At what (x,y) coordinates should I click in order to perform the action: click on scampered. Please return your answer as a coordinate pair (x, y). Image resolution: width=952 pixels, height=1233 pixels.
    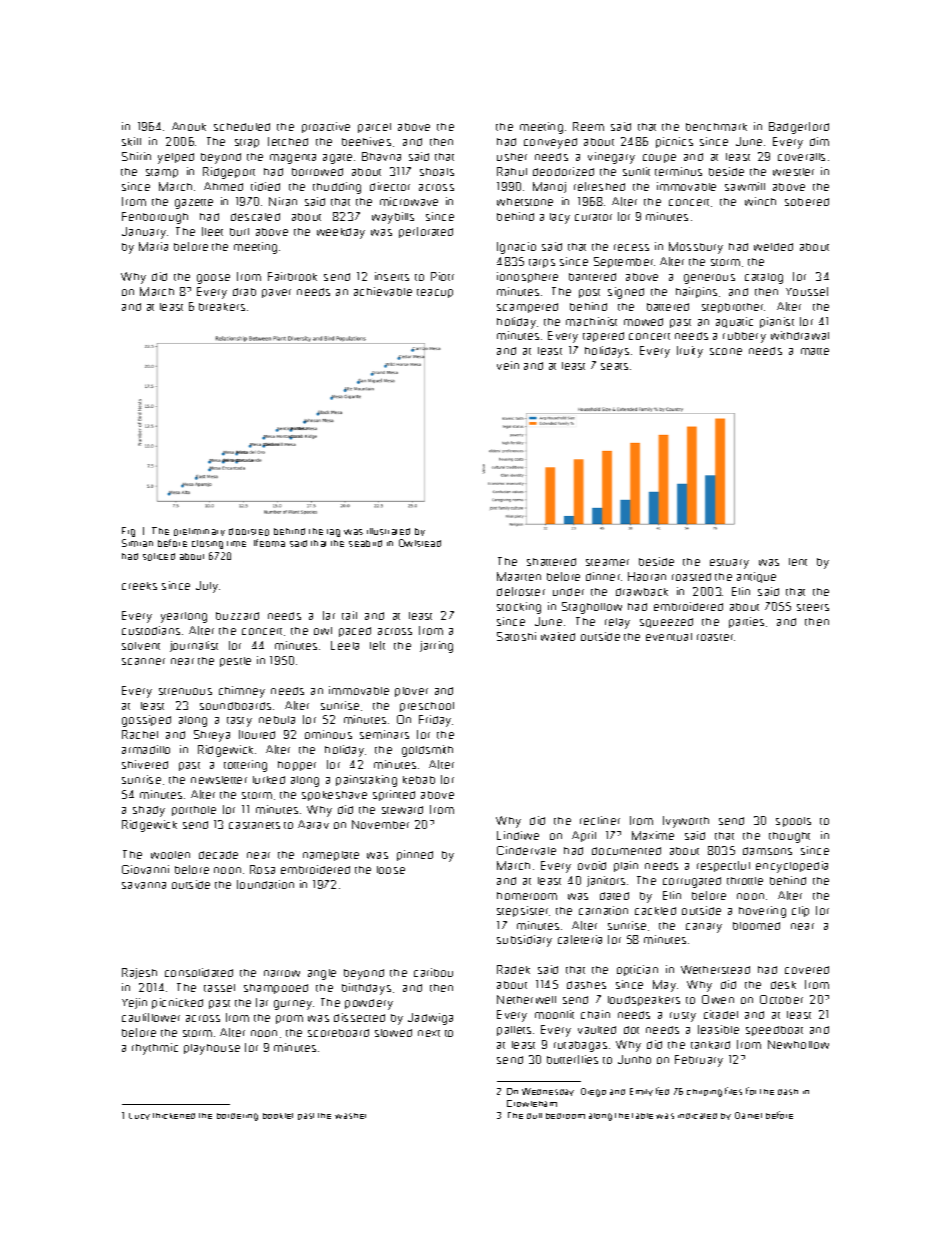
    Looking at the image, I should click on (527, 308).
